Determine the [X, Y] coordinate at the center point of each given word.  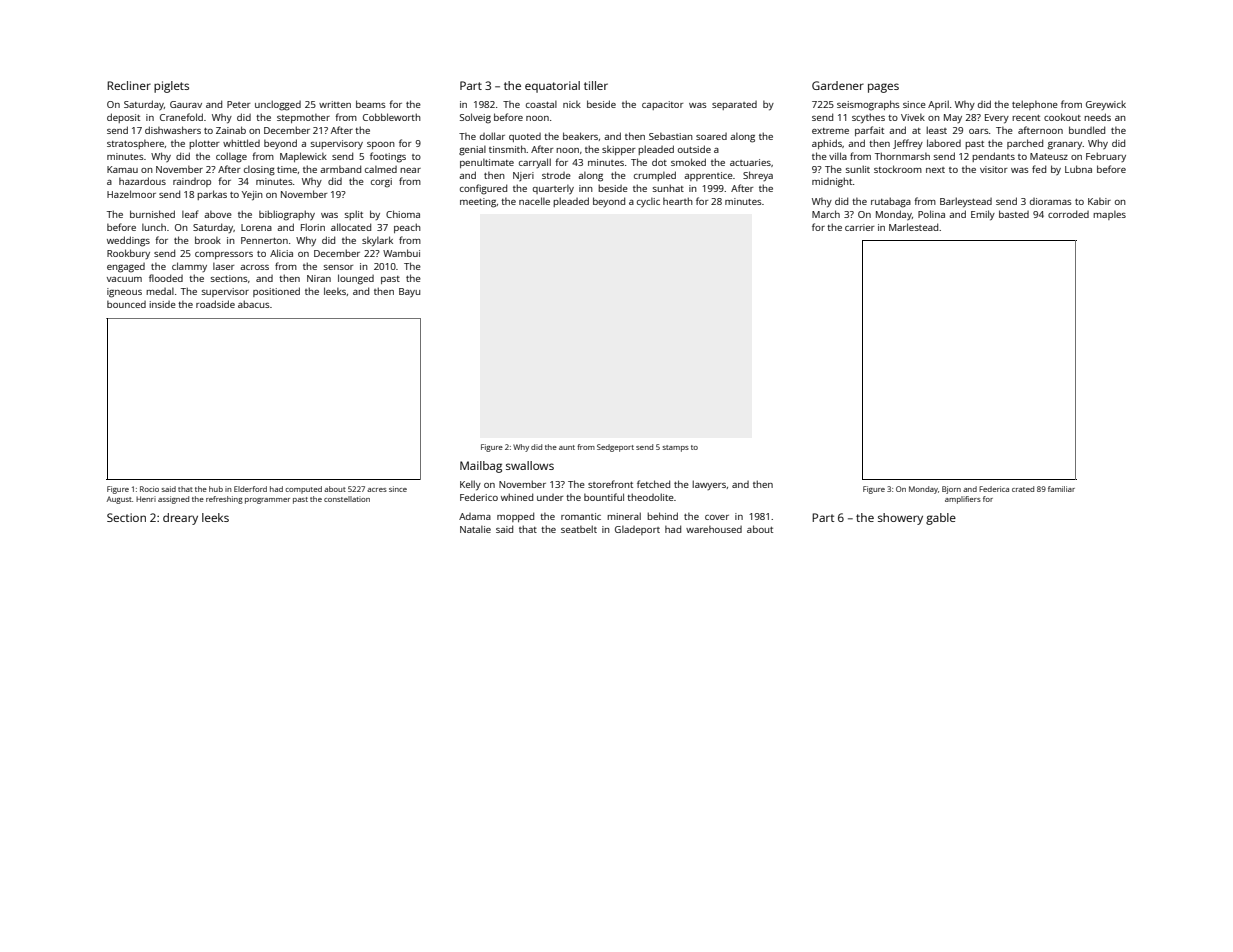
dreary [180, 519]
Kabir [1099, 201]
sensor [338, 267]
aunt [567, 447]
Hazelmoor [131, 194]
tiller [596, 85]
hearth [678, 201]
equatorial [552, 87]
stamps [676, 448]
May [953, 118]
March [826, 214]
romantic [581, 516]
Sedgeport [615, 448]
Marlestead [913, 227]
